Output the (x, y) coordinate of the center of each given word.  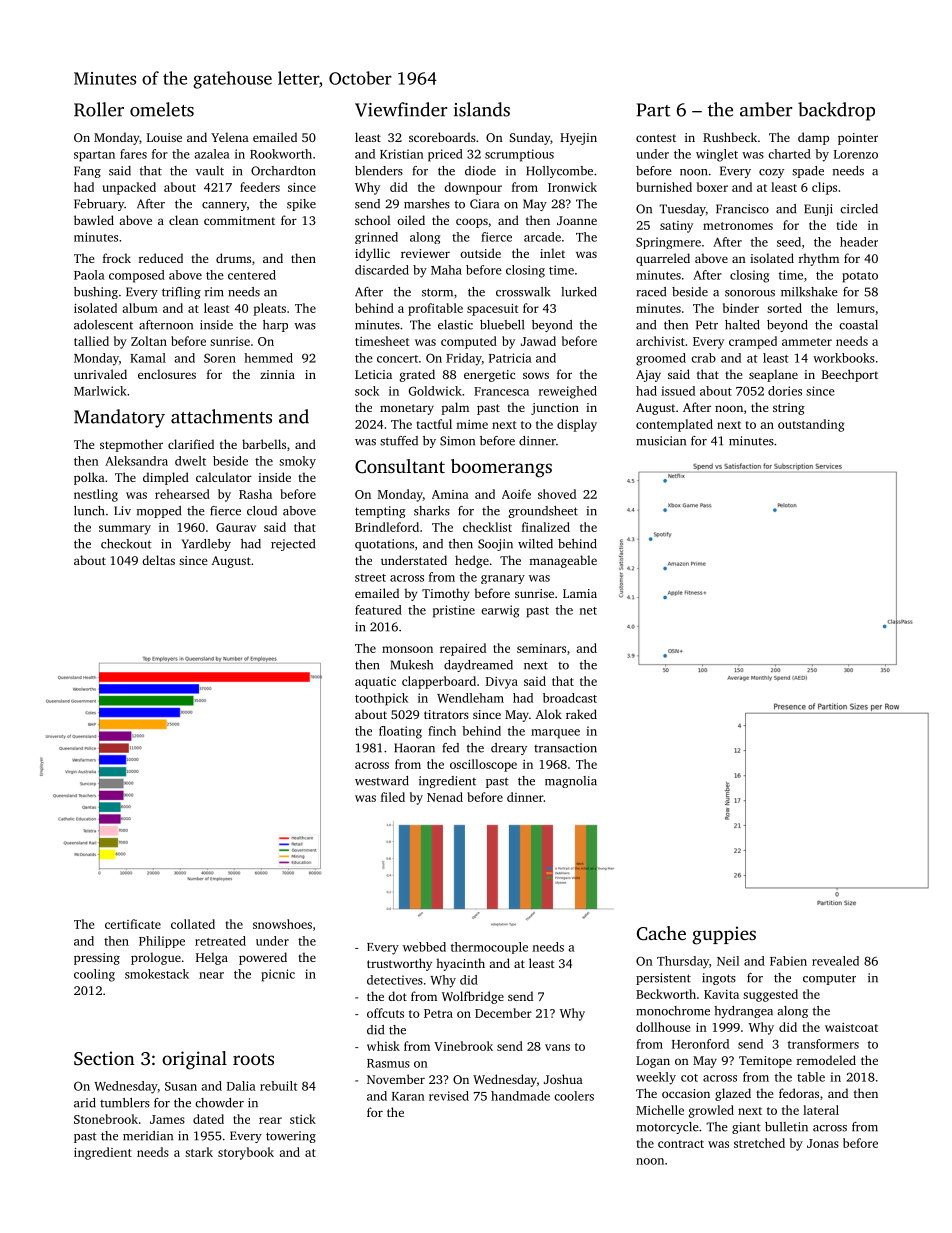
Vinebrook (463, 1046)
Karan (408, 1096)
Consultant (400, 466)
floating (400, 732)
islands (482, 109)
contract (681, 1144)
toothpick (381, 699)
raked (581, 714)
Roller (99, 109)
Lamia (580, 593)
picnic (278, 975)
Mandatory (119, 418)
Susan (181, 1086)
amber (766, 109)
